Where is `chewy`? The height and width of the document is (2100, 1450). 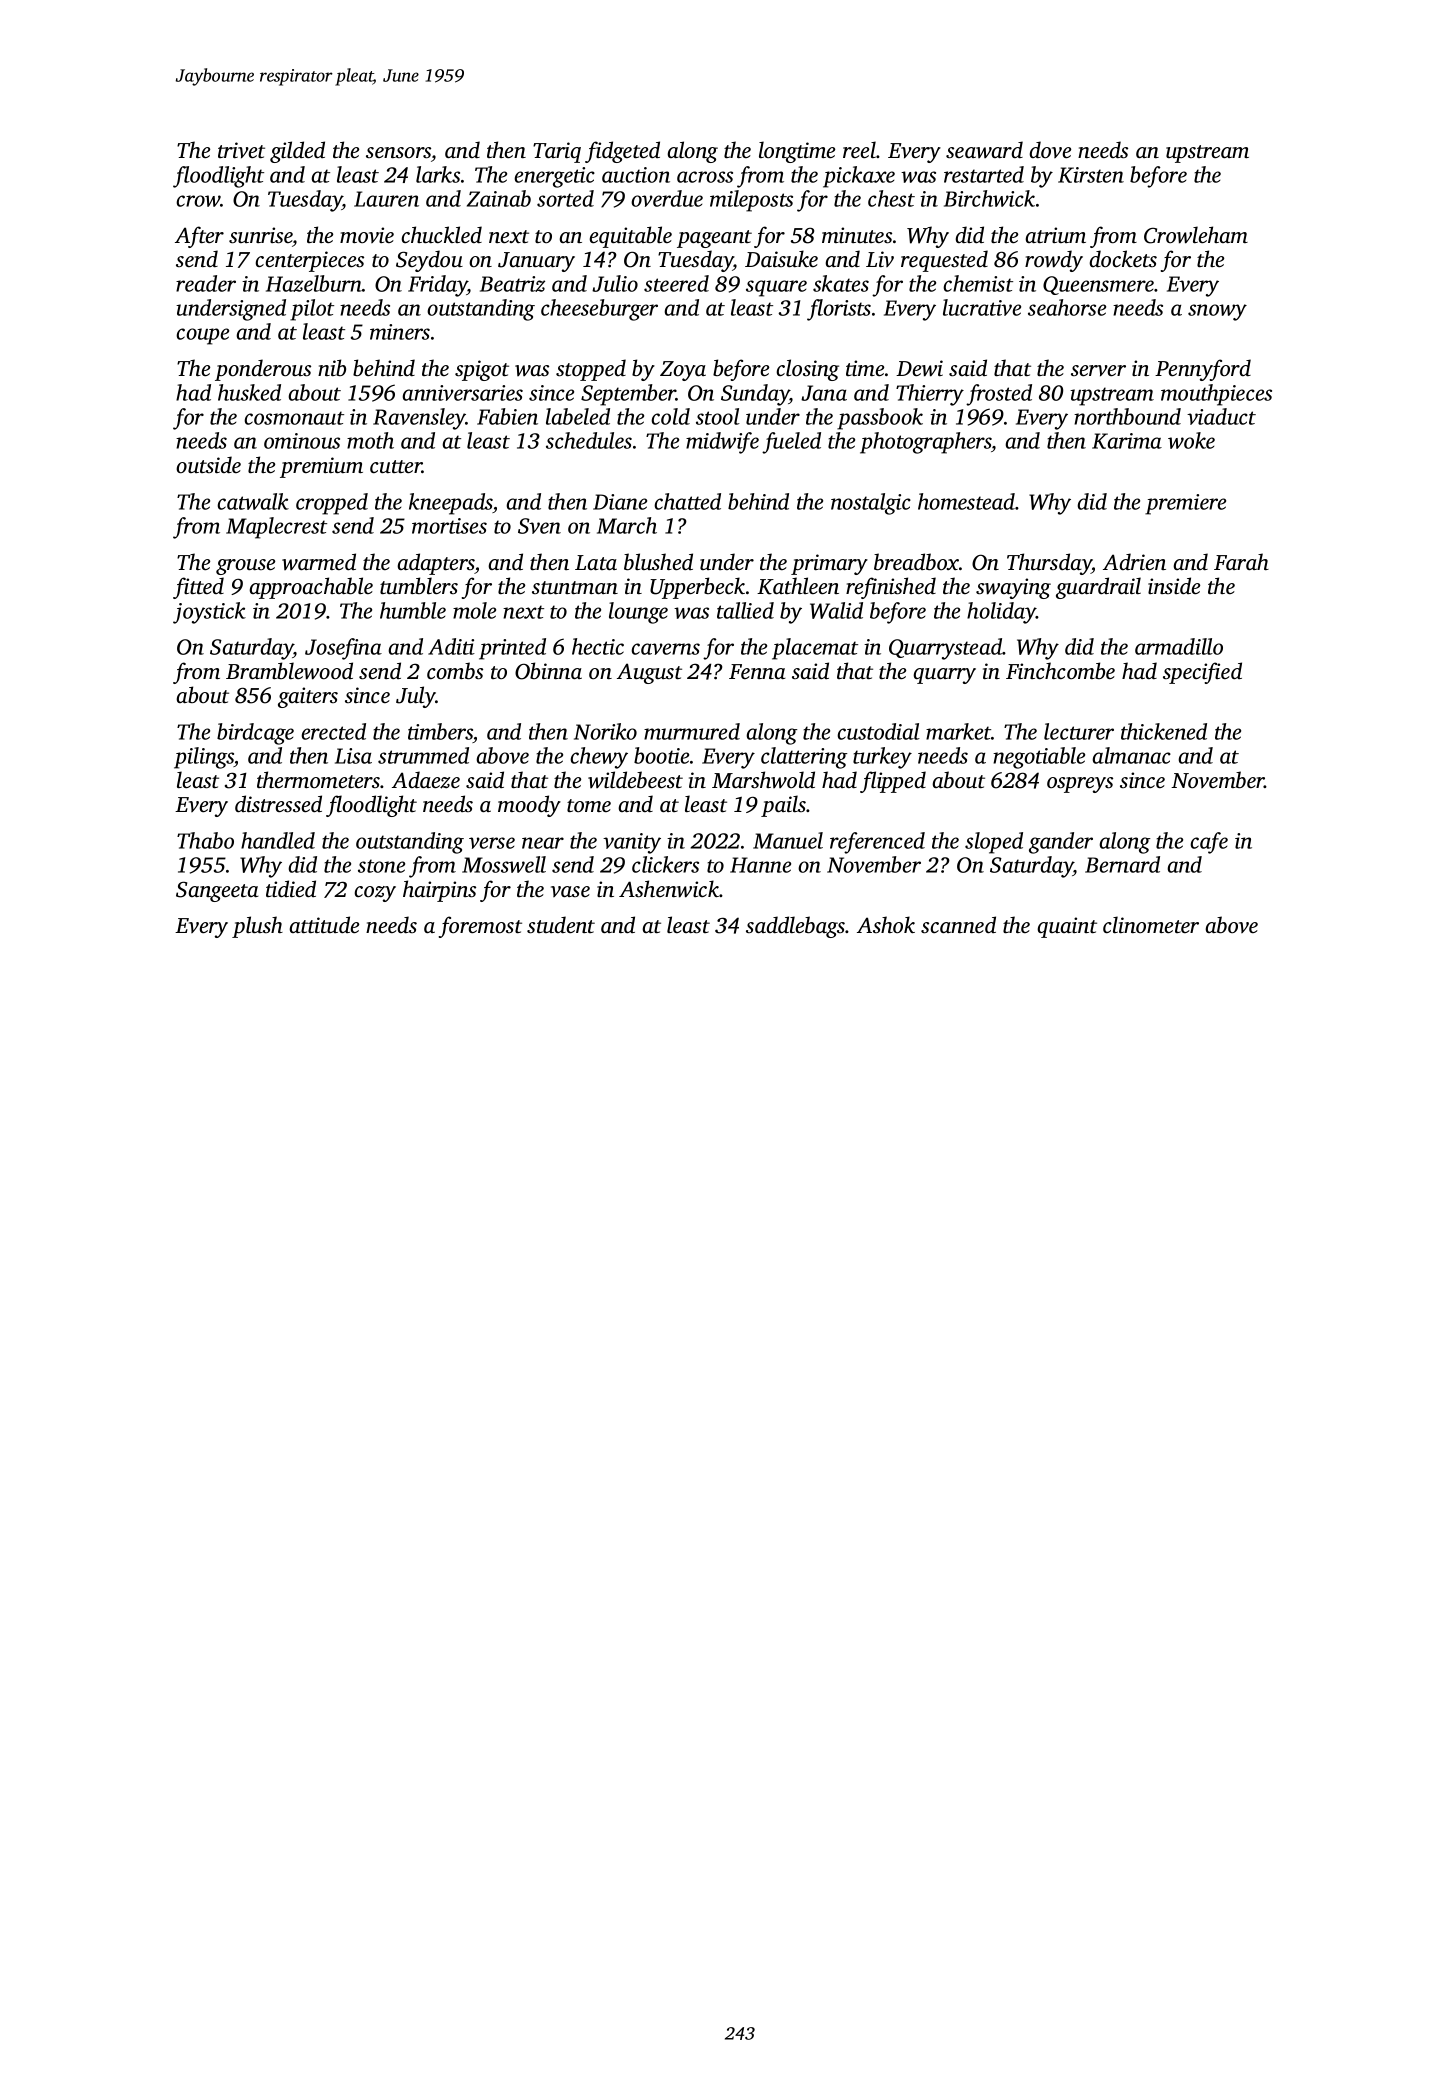 chewy is located at coordinates (599, 758).
